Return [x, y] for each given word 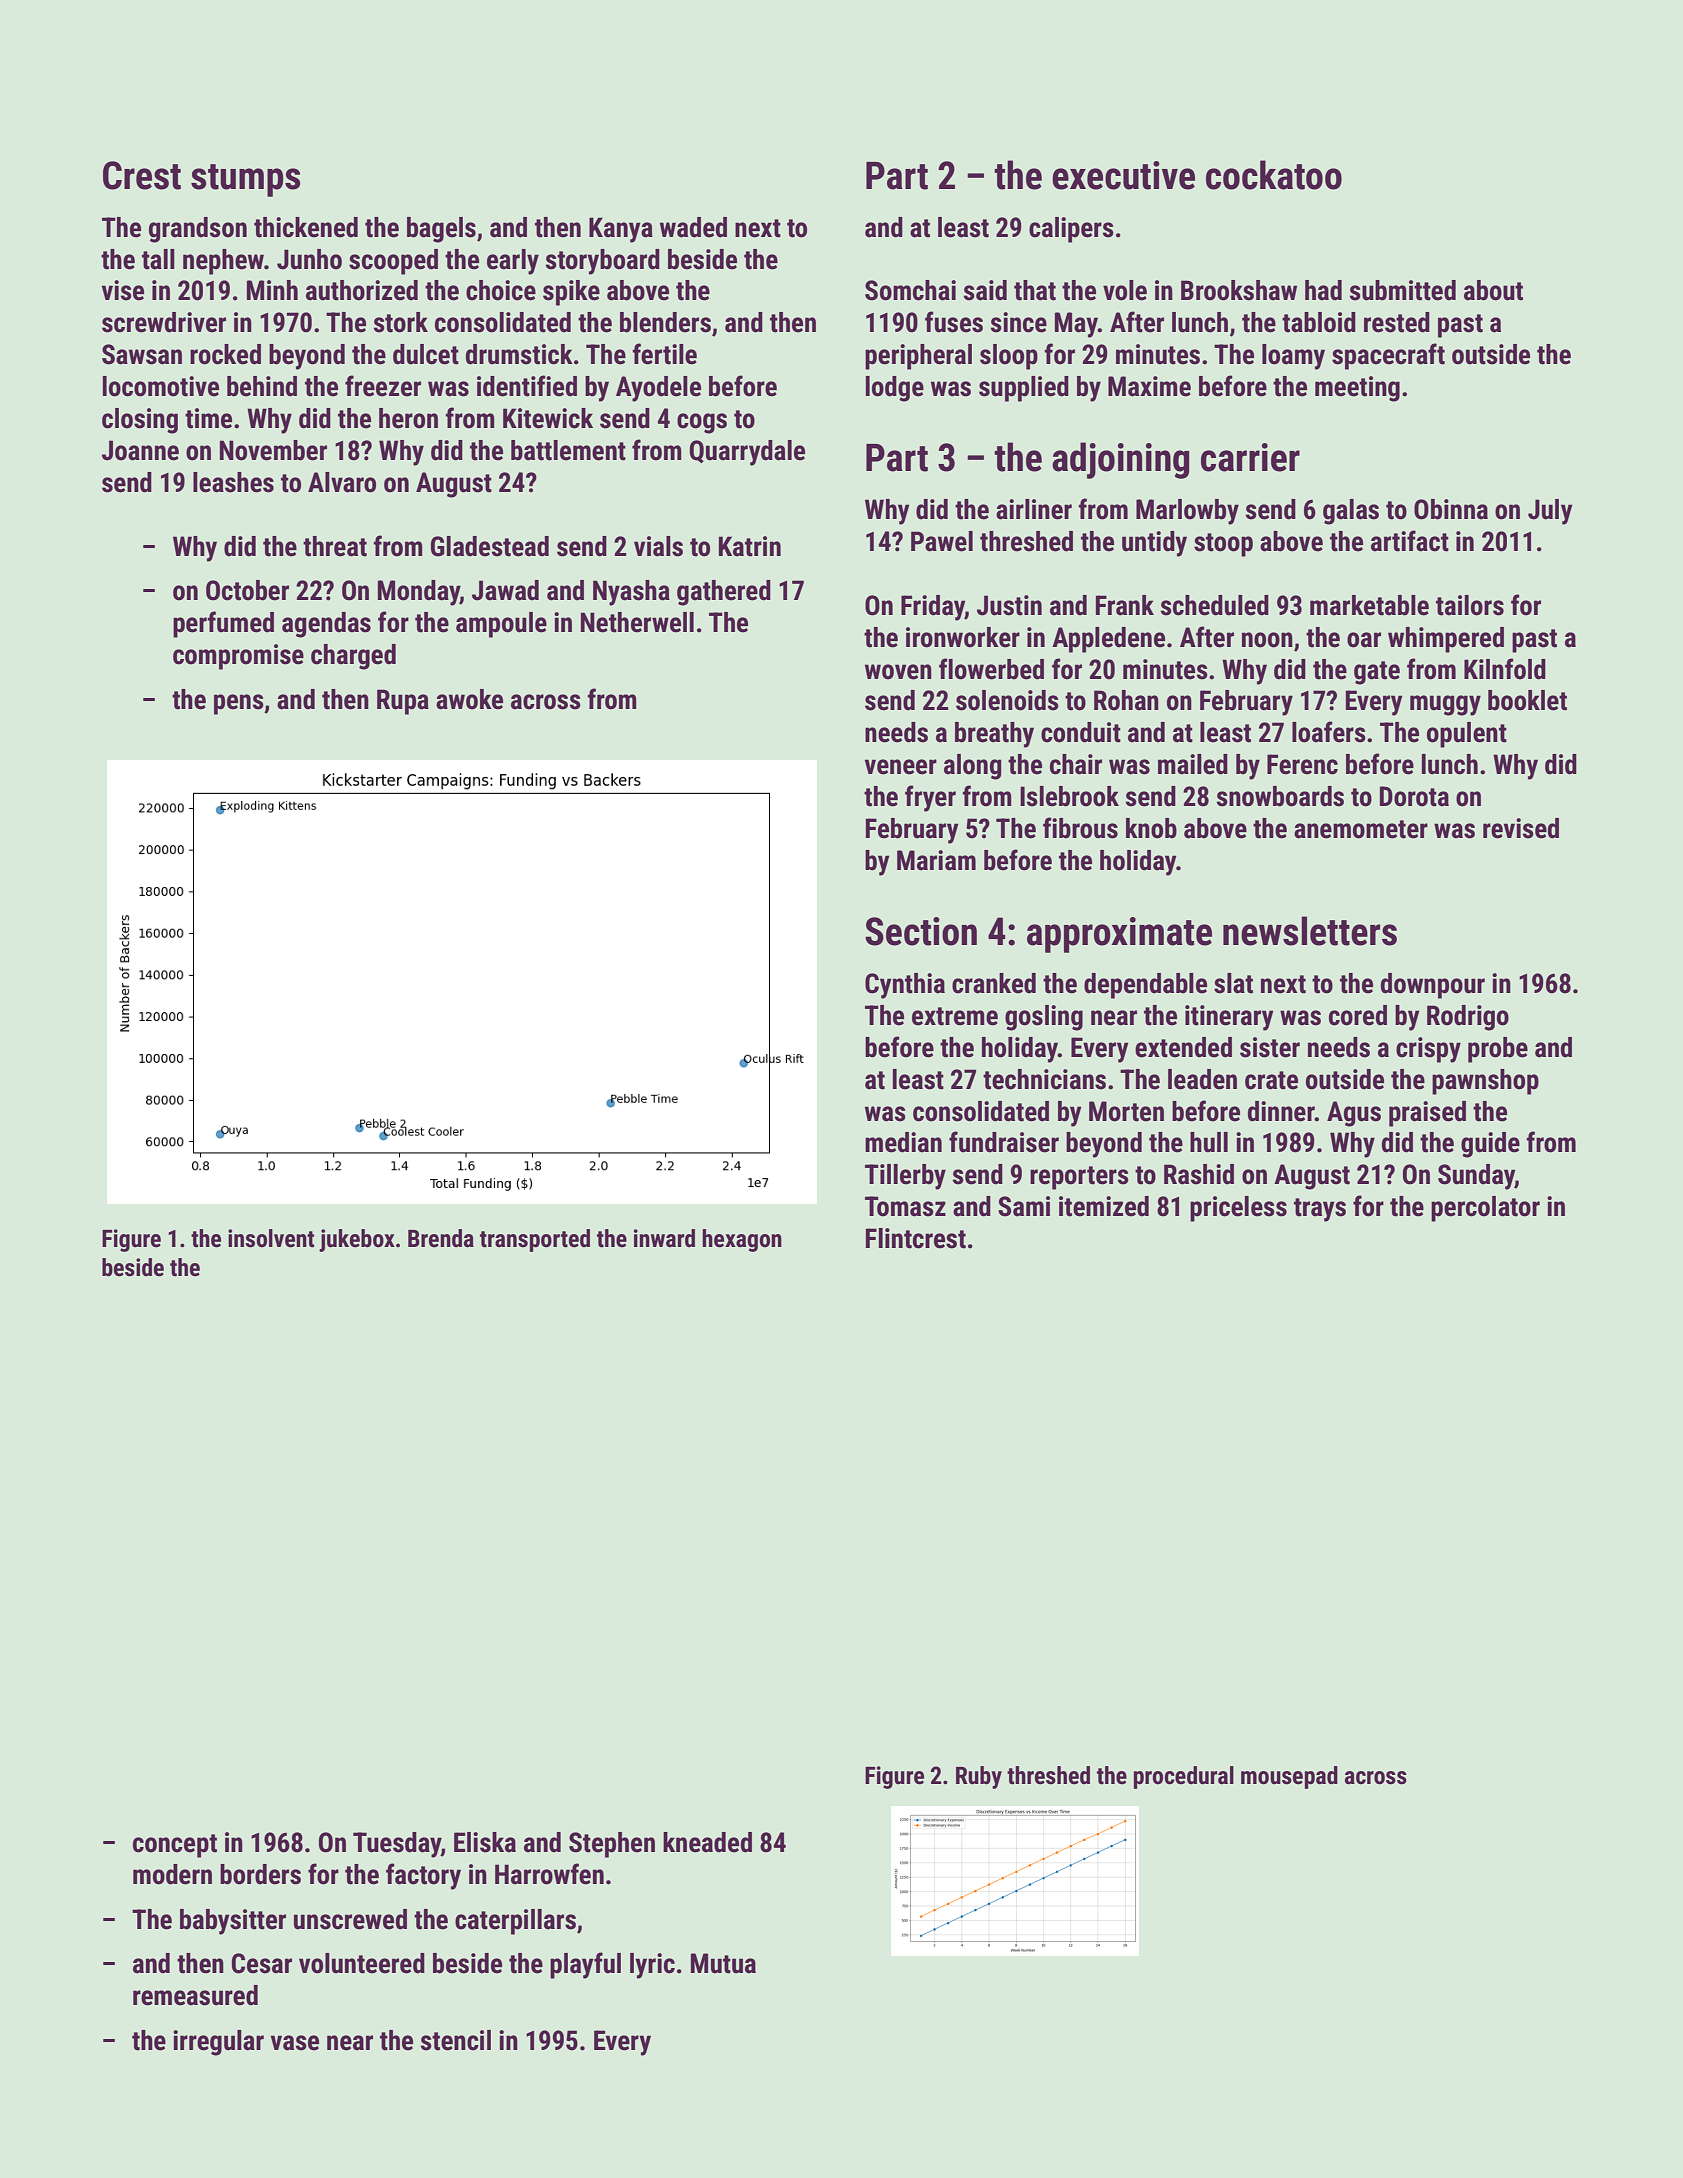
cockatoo [1274, 175]
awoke [469, 699]
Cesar [262, 1963]
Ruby [979, 1777]
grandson [198, 230]
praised [1427, 1114]
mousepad [1289, 1777]
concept [175, 1846]
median [903, 1142]
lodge [895, 389]
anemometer [1361, 829]
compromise [238, 657]
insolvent [271, 1238]
